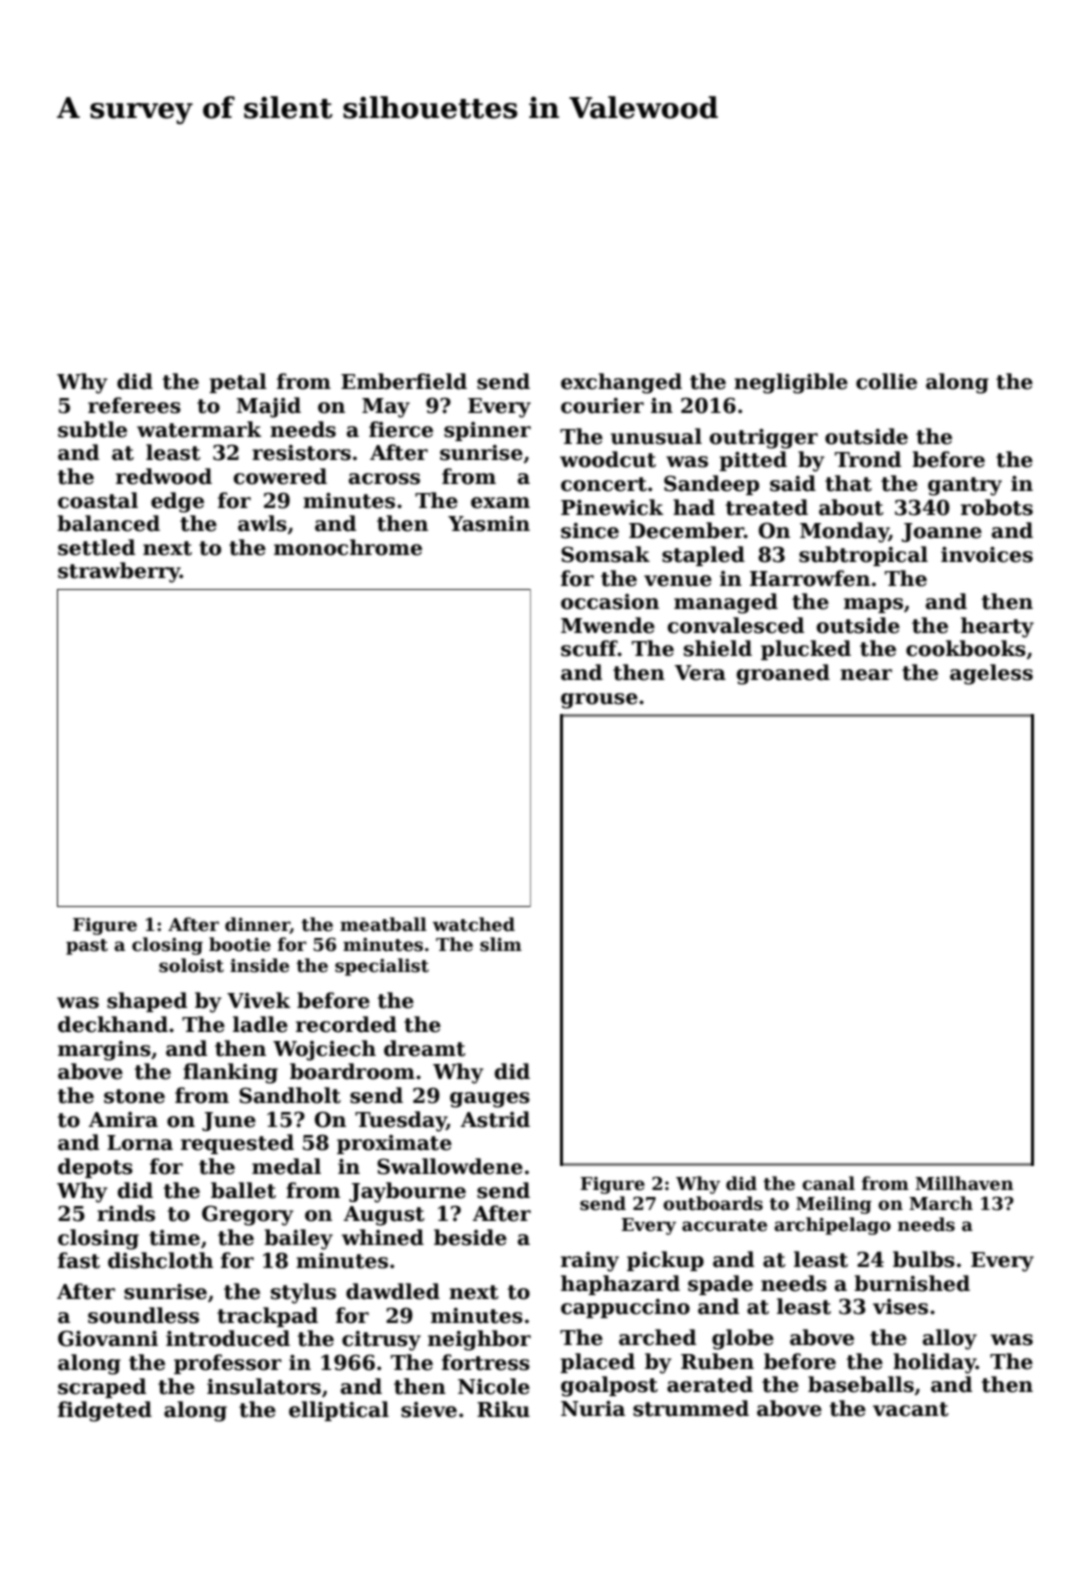 The width and height of the page is (1091, 1580). I want to click on Swallowdene, so click(450, 1166).
